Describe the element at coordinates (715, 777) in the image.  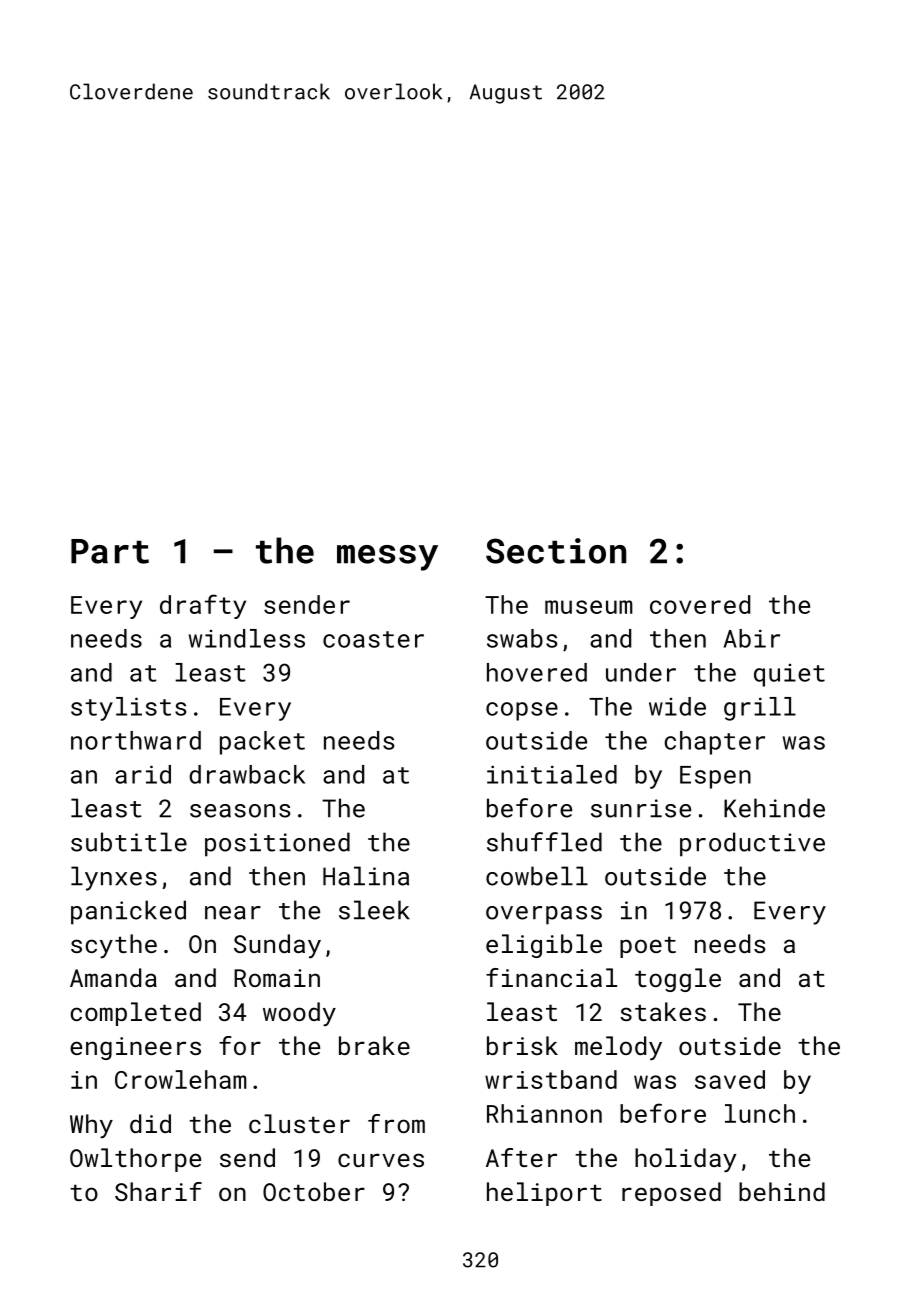
I see `Espen` at that location.
